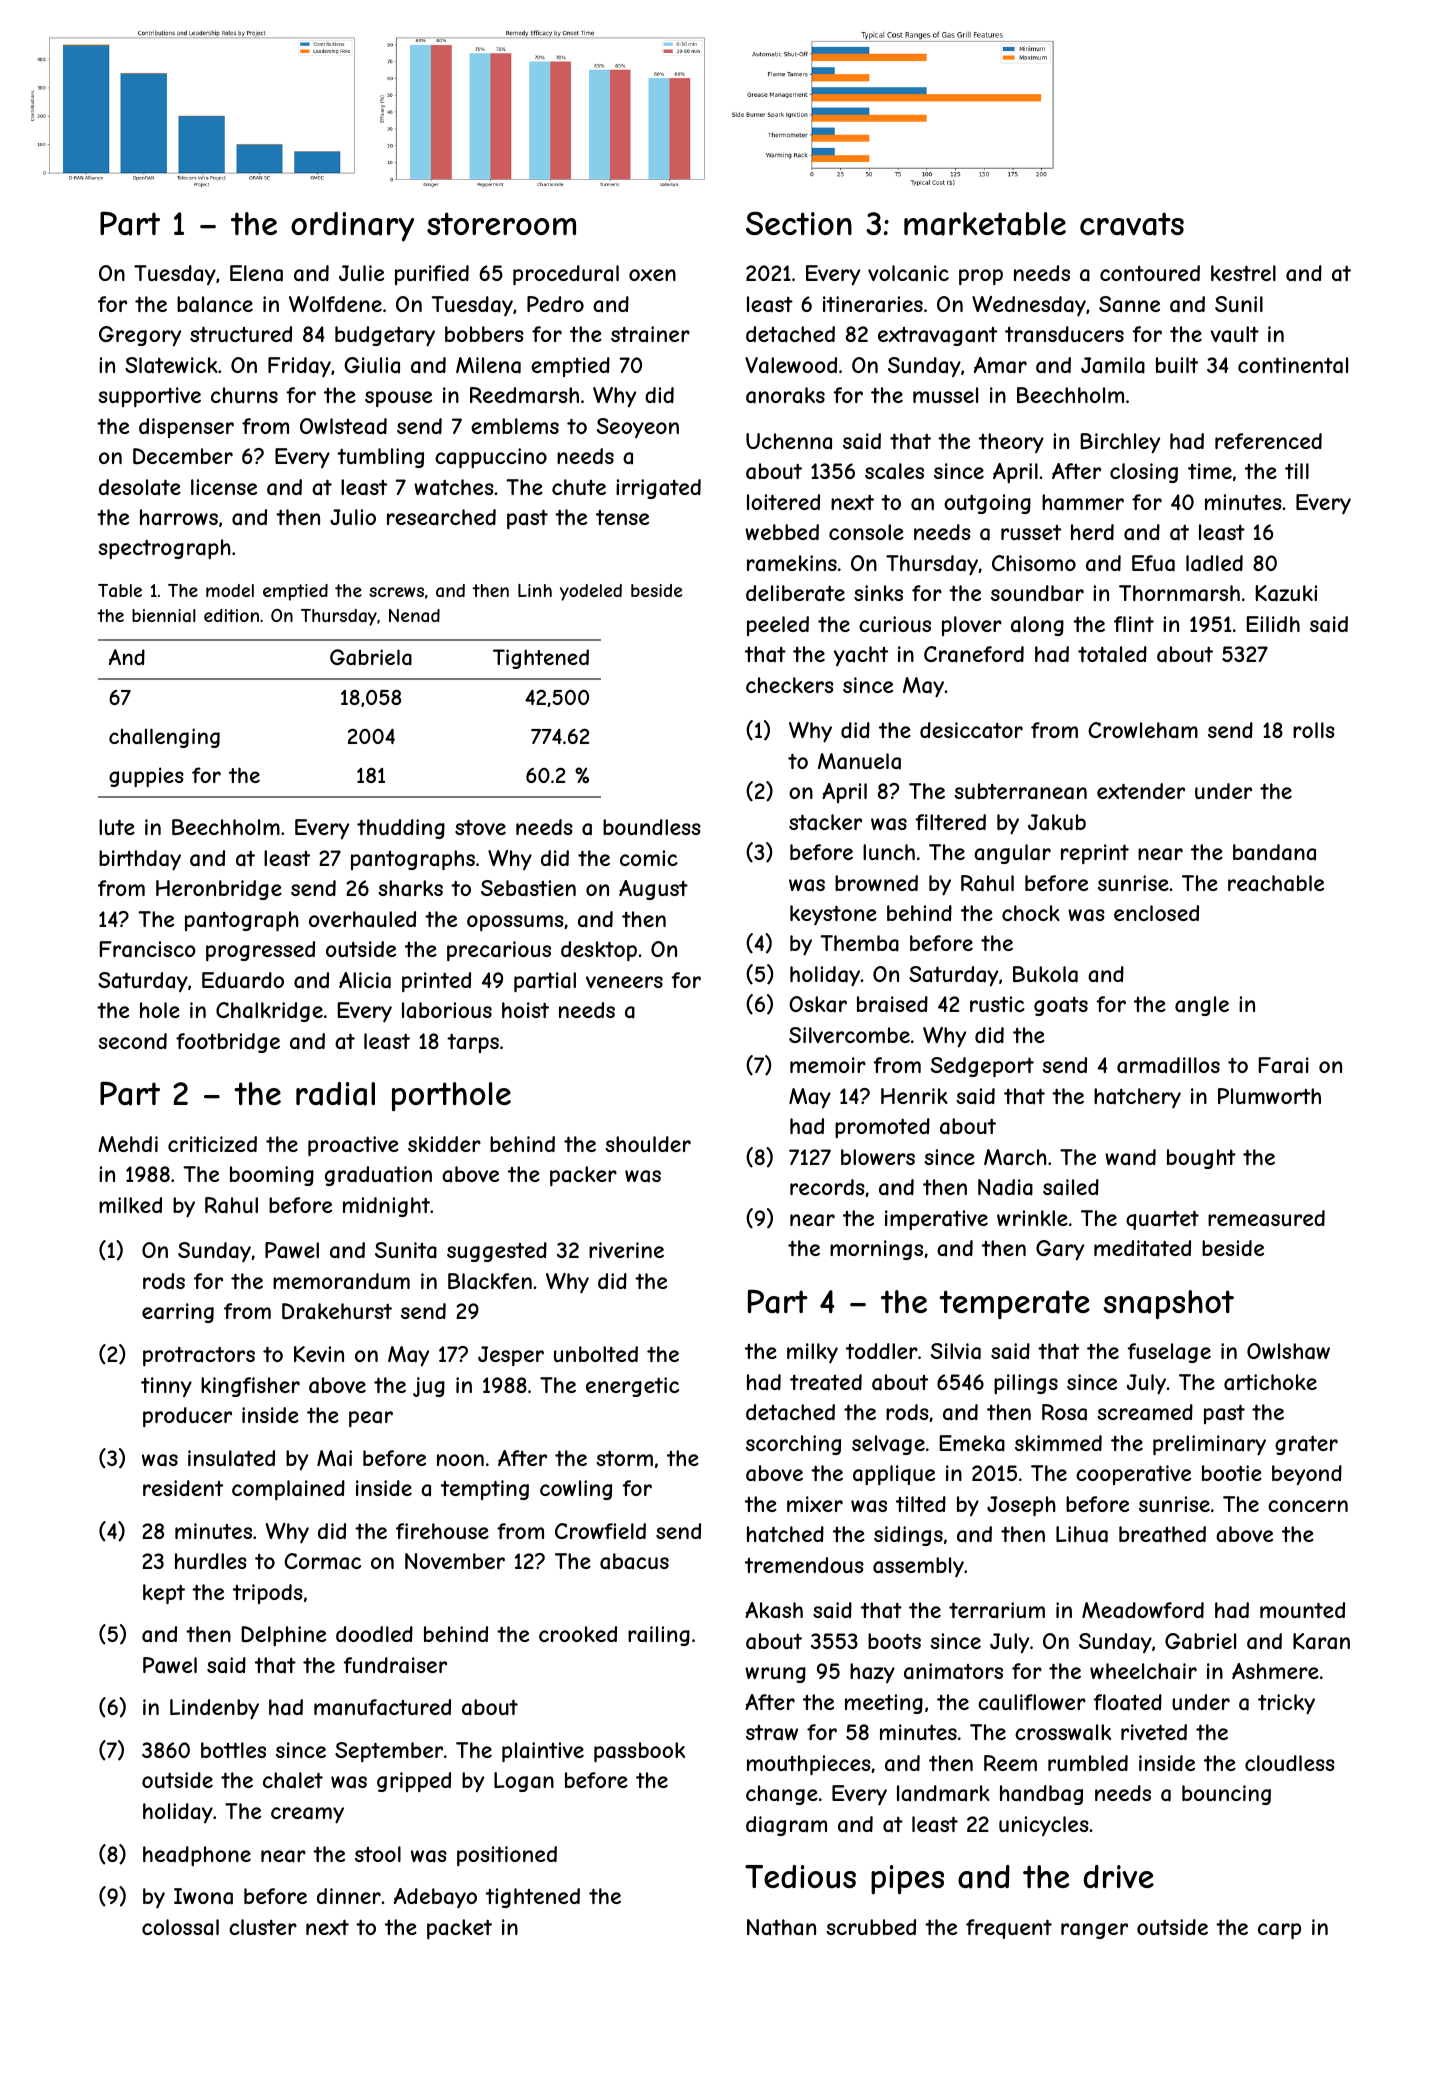 Image resolution: width=1450 pixels, height=2100 pixels. Describe the element at coordinates (1243, 273) in the page. I see `kestrel` at that location.
